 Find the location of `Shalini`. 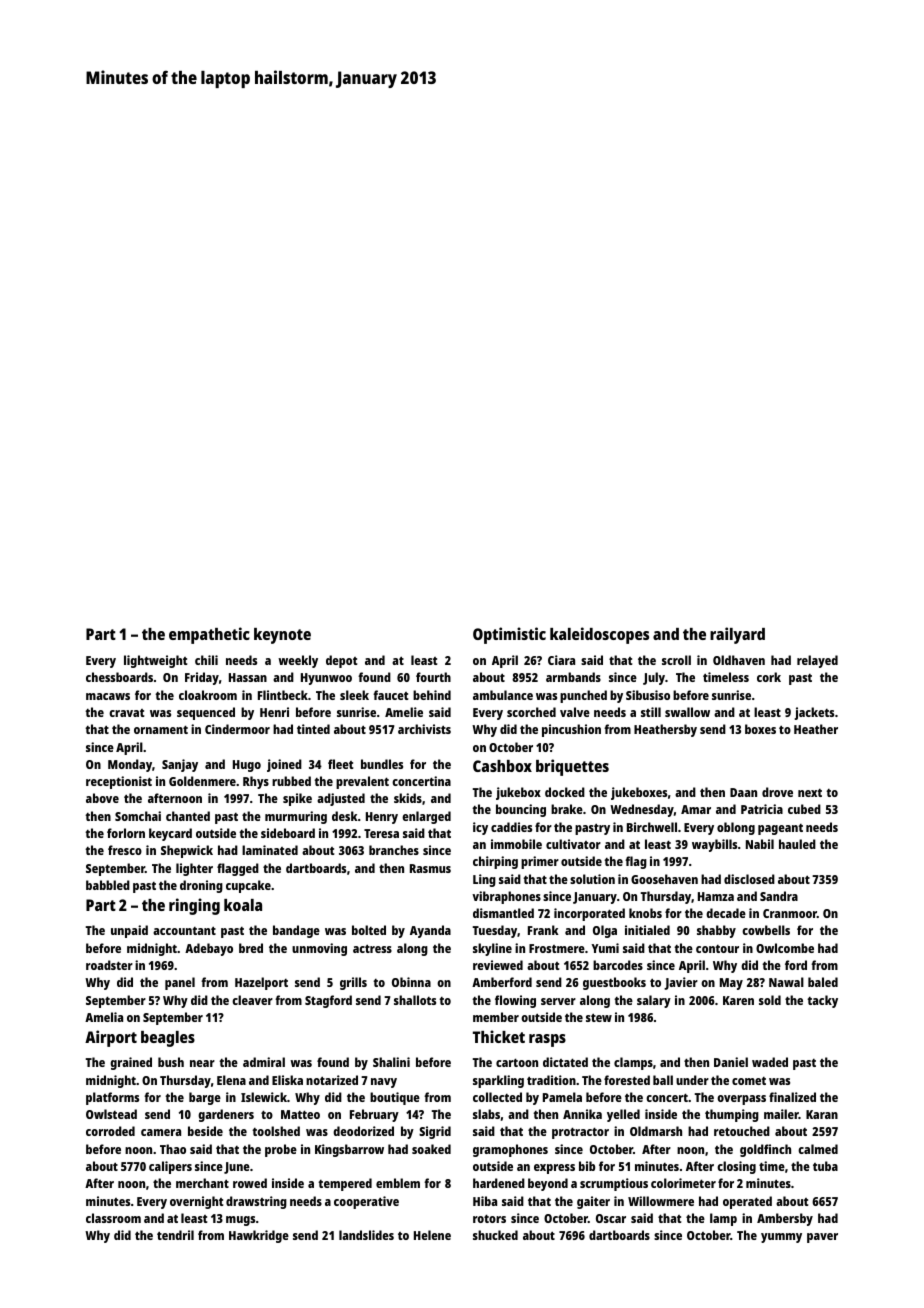

Shalini is located at coordinates (391, 1062).
